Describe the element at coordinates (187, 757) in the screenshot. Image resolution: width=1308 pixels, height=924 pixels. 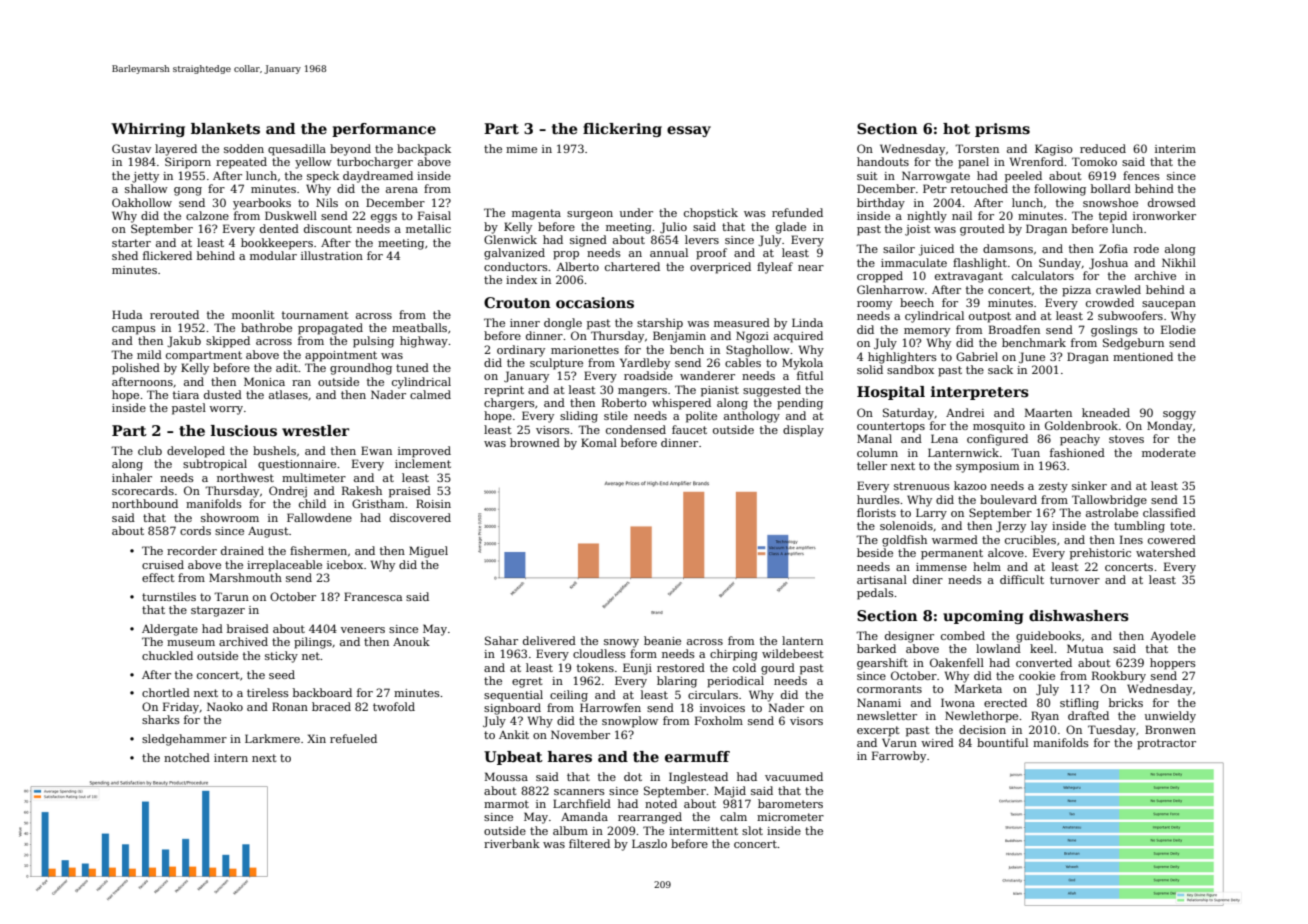
I see `notched` at that location.
